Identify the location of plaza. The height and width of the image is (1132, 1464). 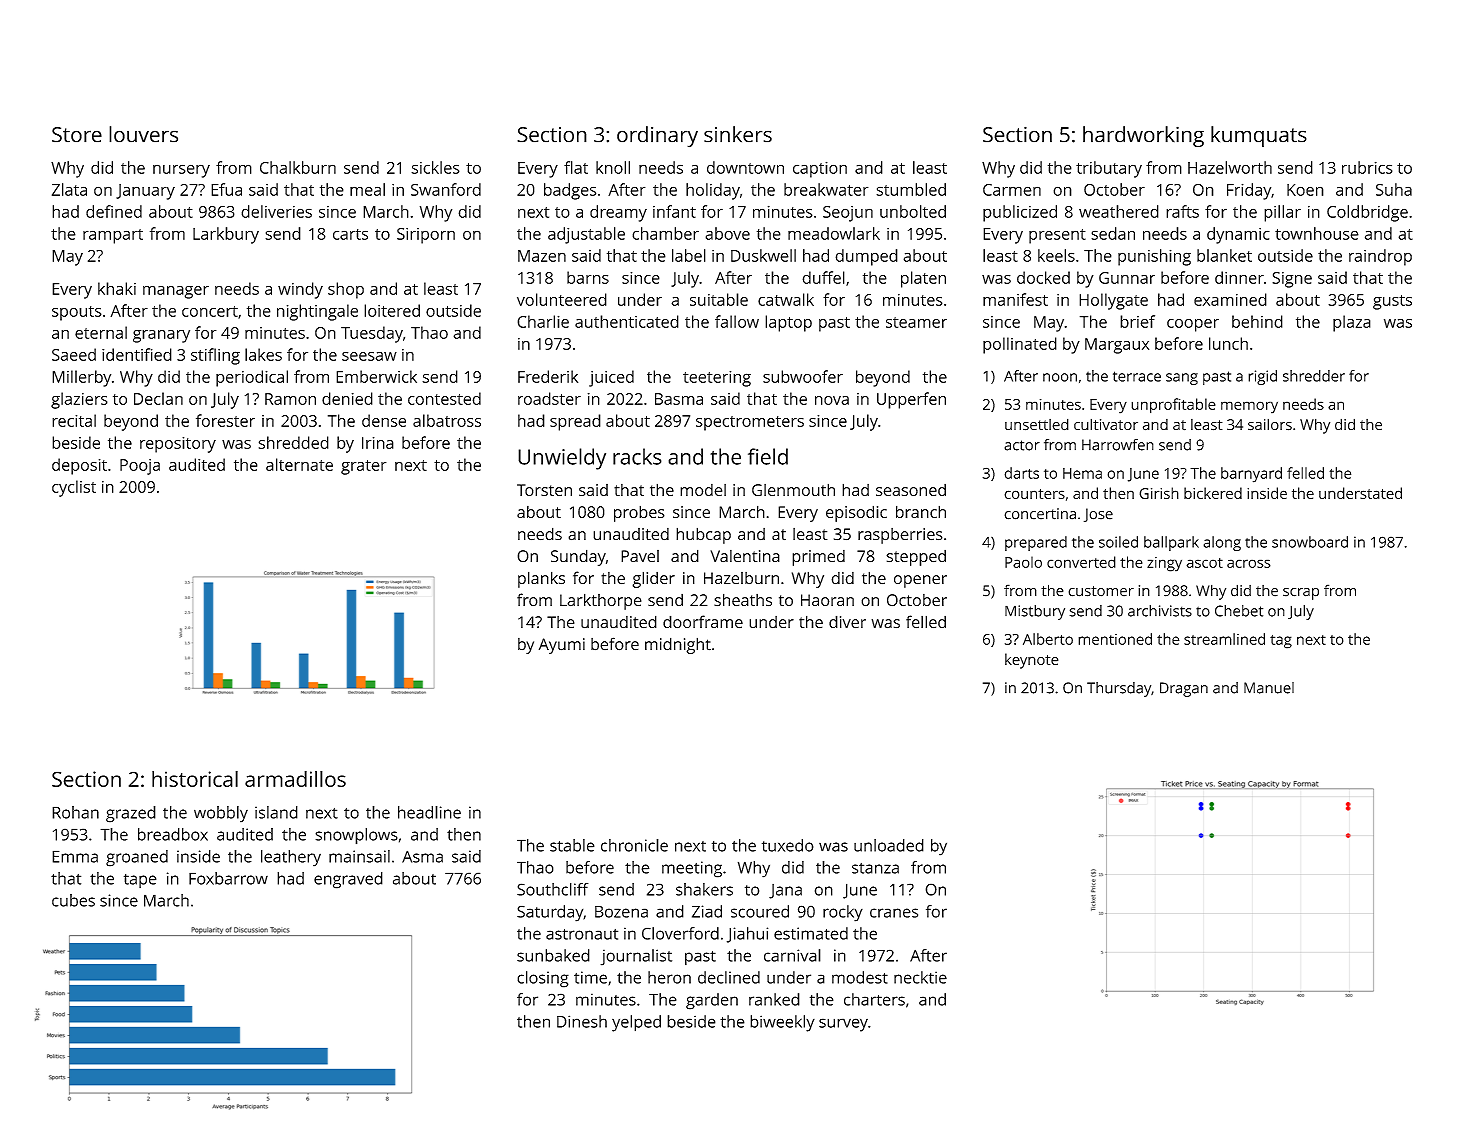
(1352, 323).
